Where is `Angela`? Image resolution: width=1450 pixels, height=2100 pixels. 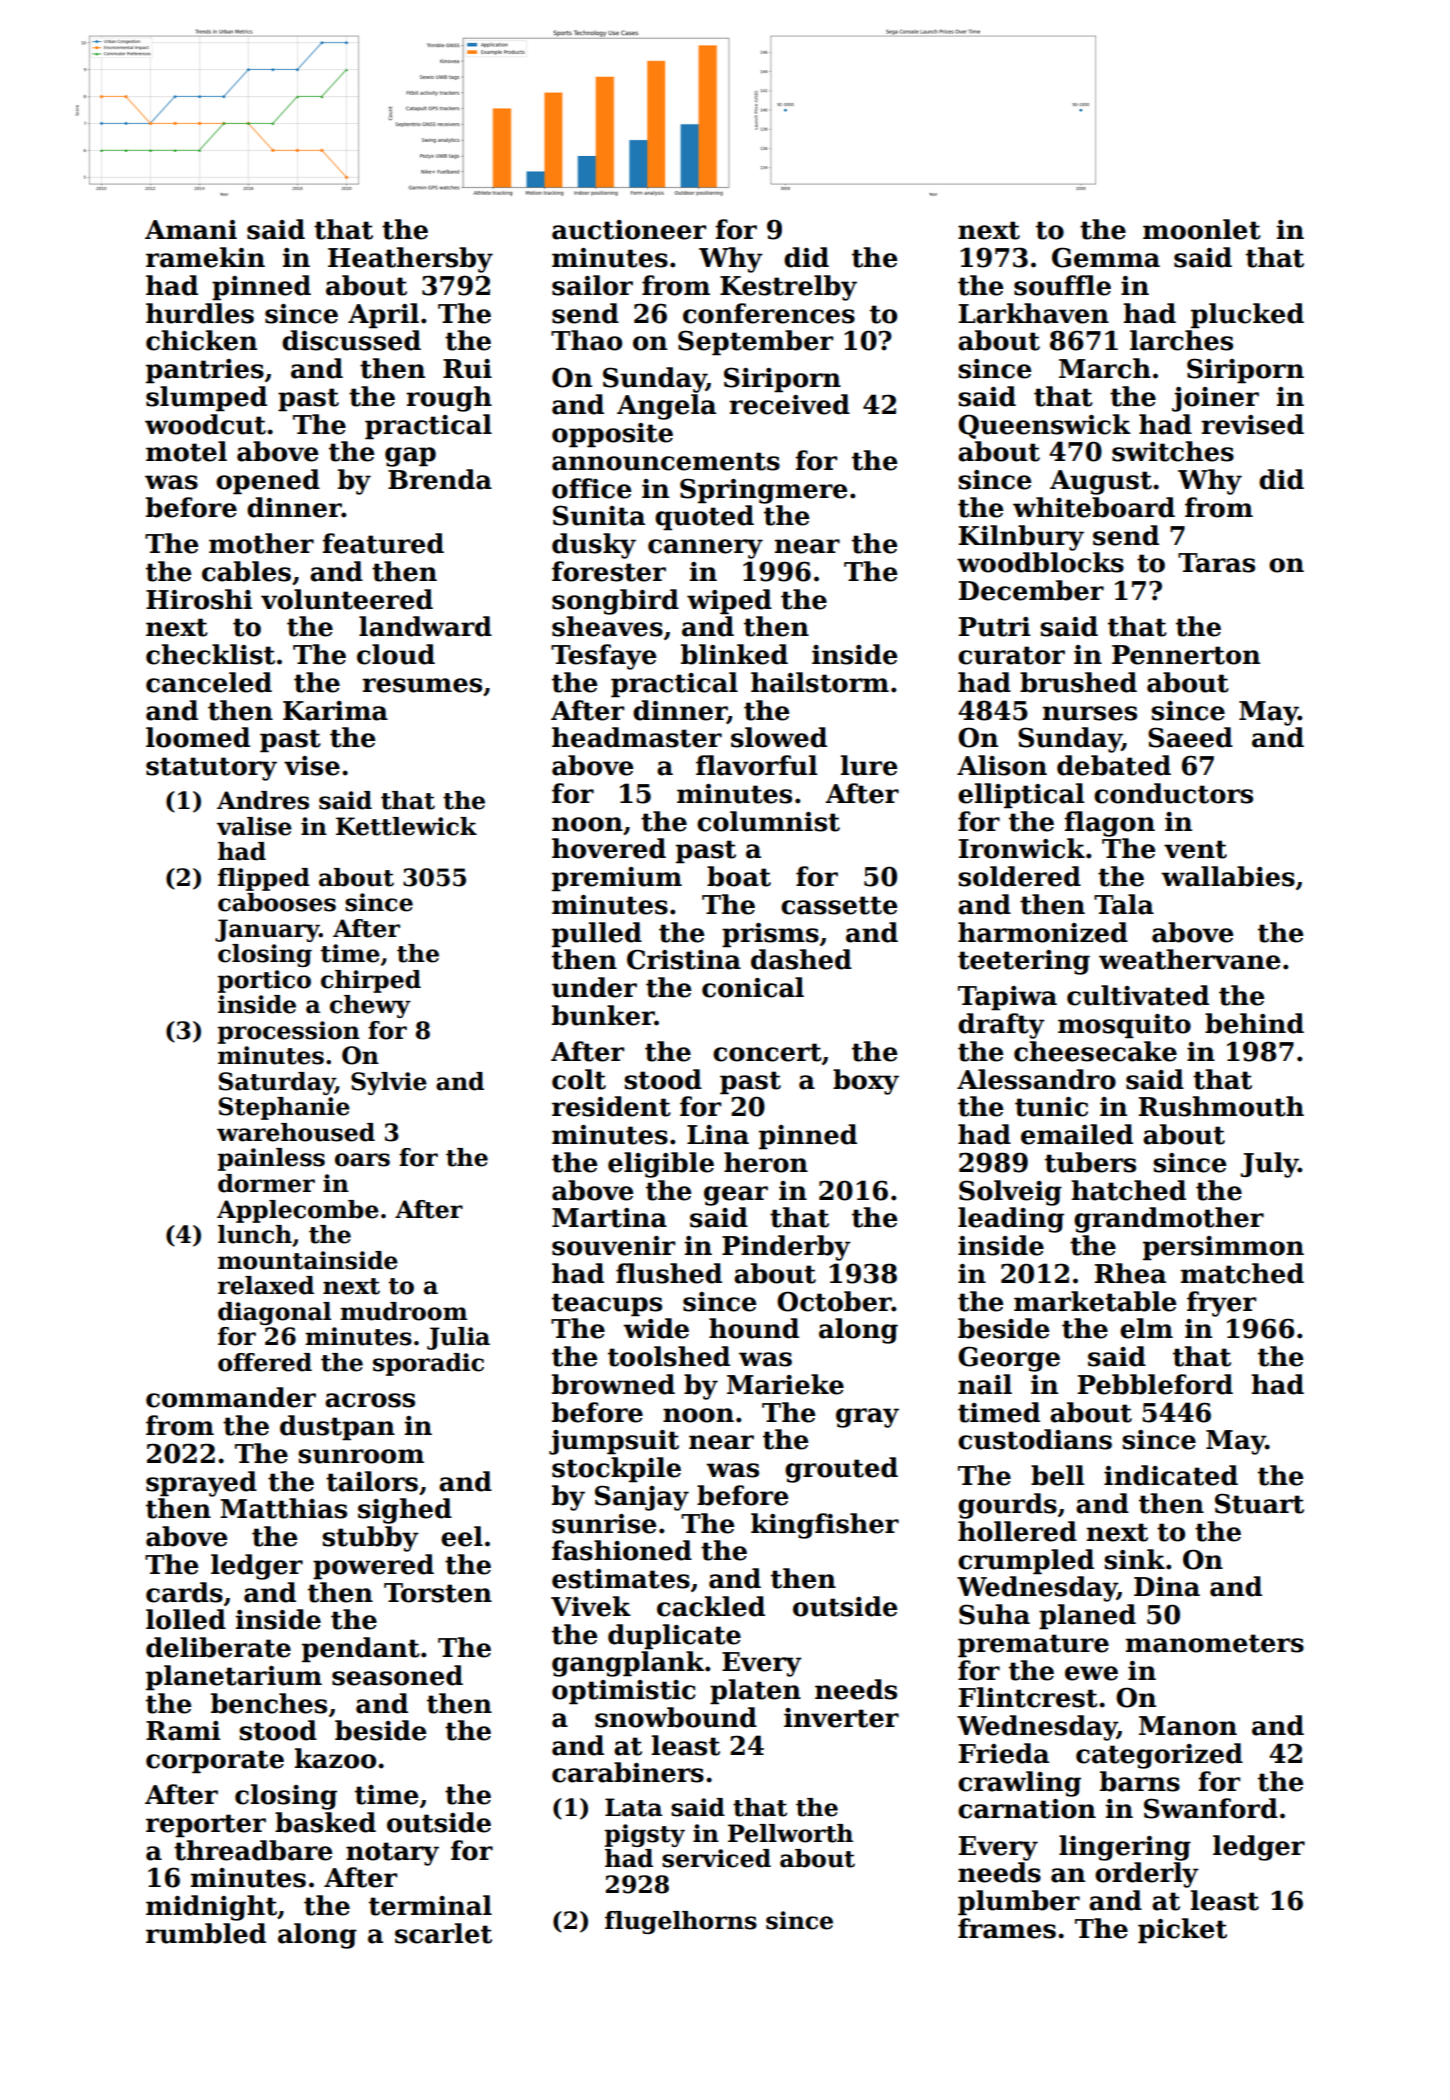 Angela is located at coordinates (666, 407).
